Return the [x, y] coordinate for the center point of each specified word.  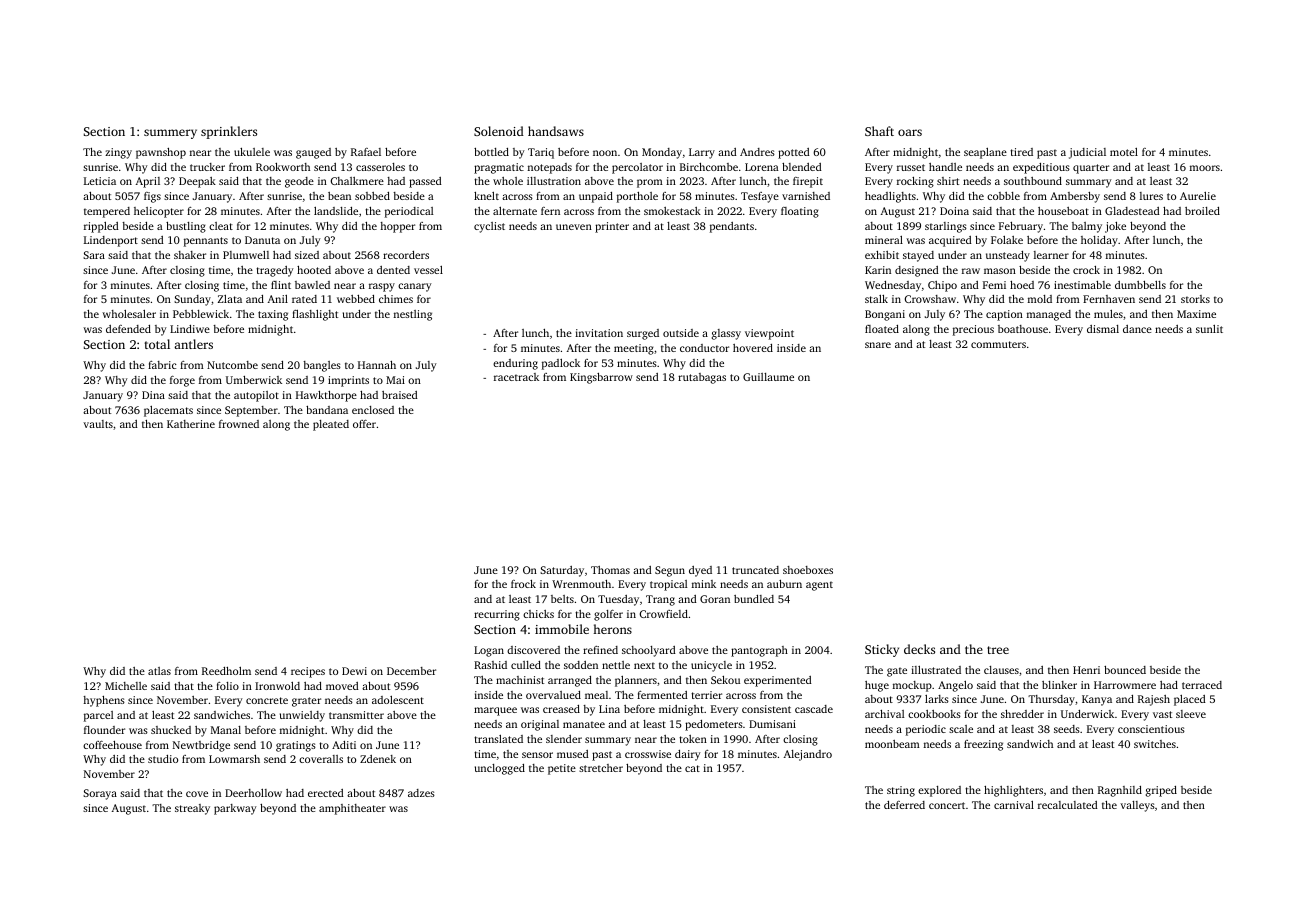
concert [947, 805]
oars [910, 132]
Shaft [879, 131]
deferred [904, 805]
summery [170, 134]
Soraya [100, 794]
